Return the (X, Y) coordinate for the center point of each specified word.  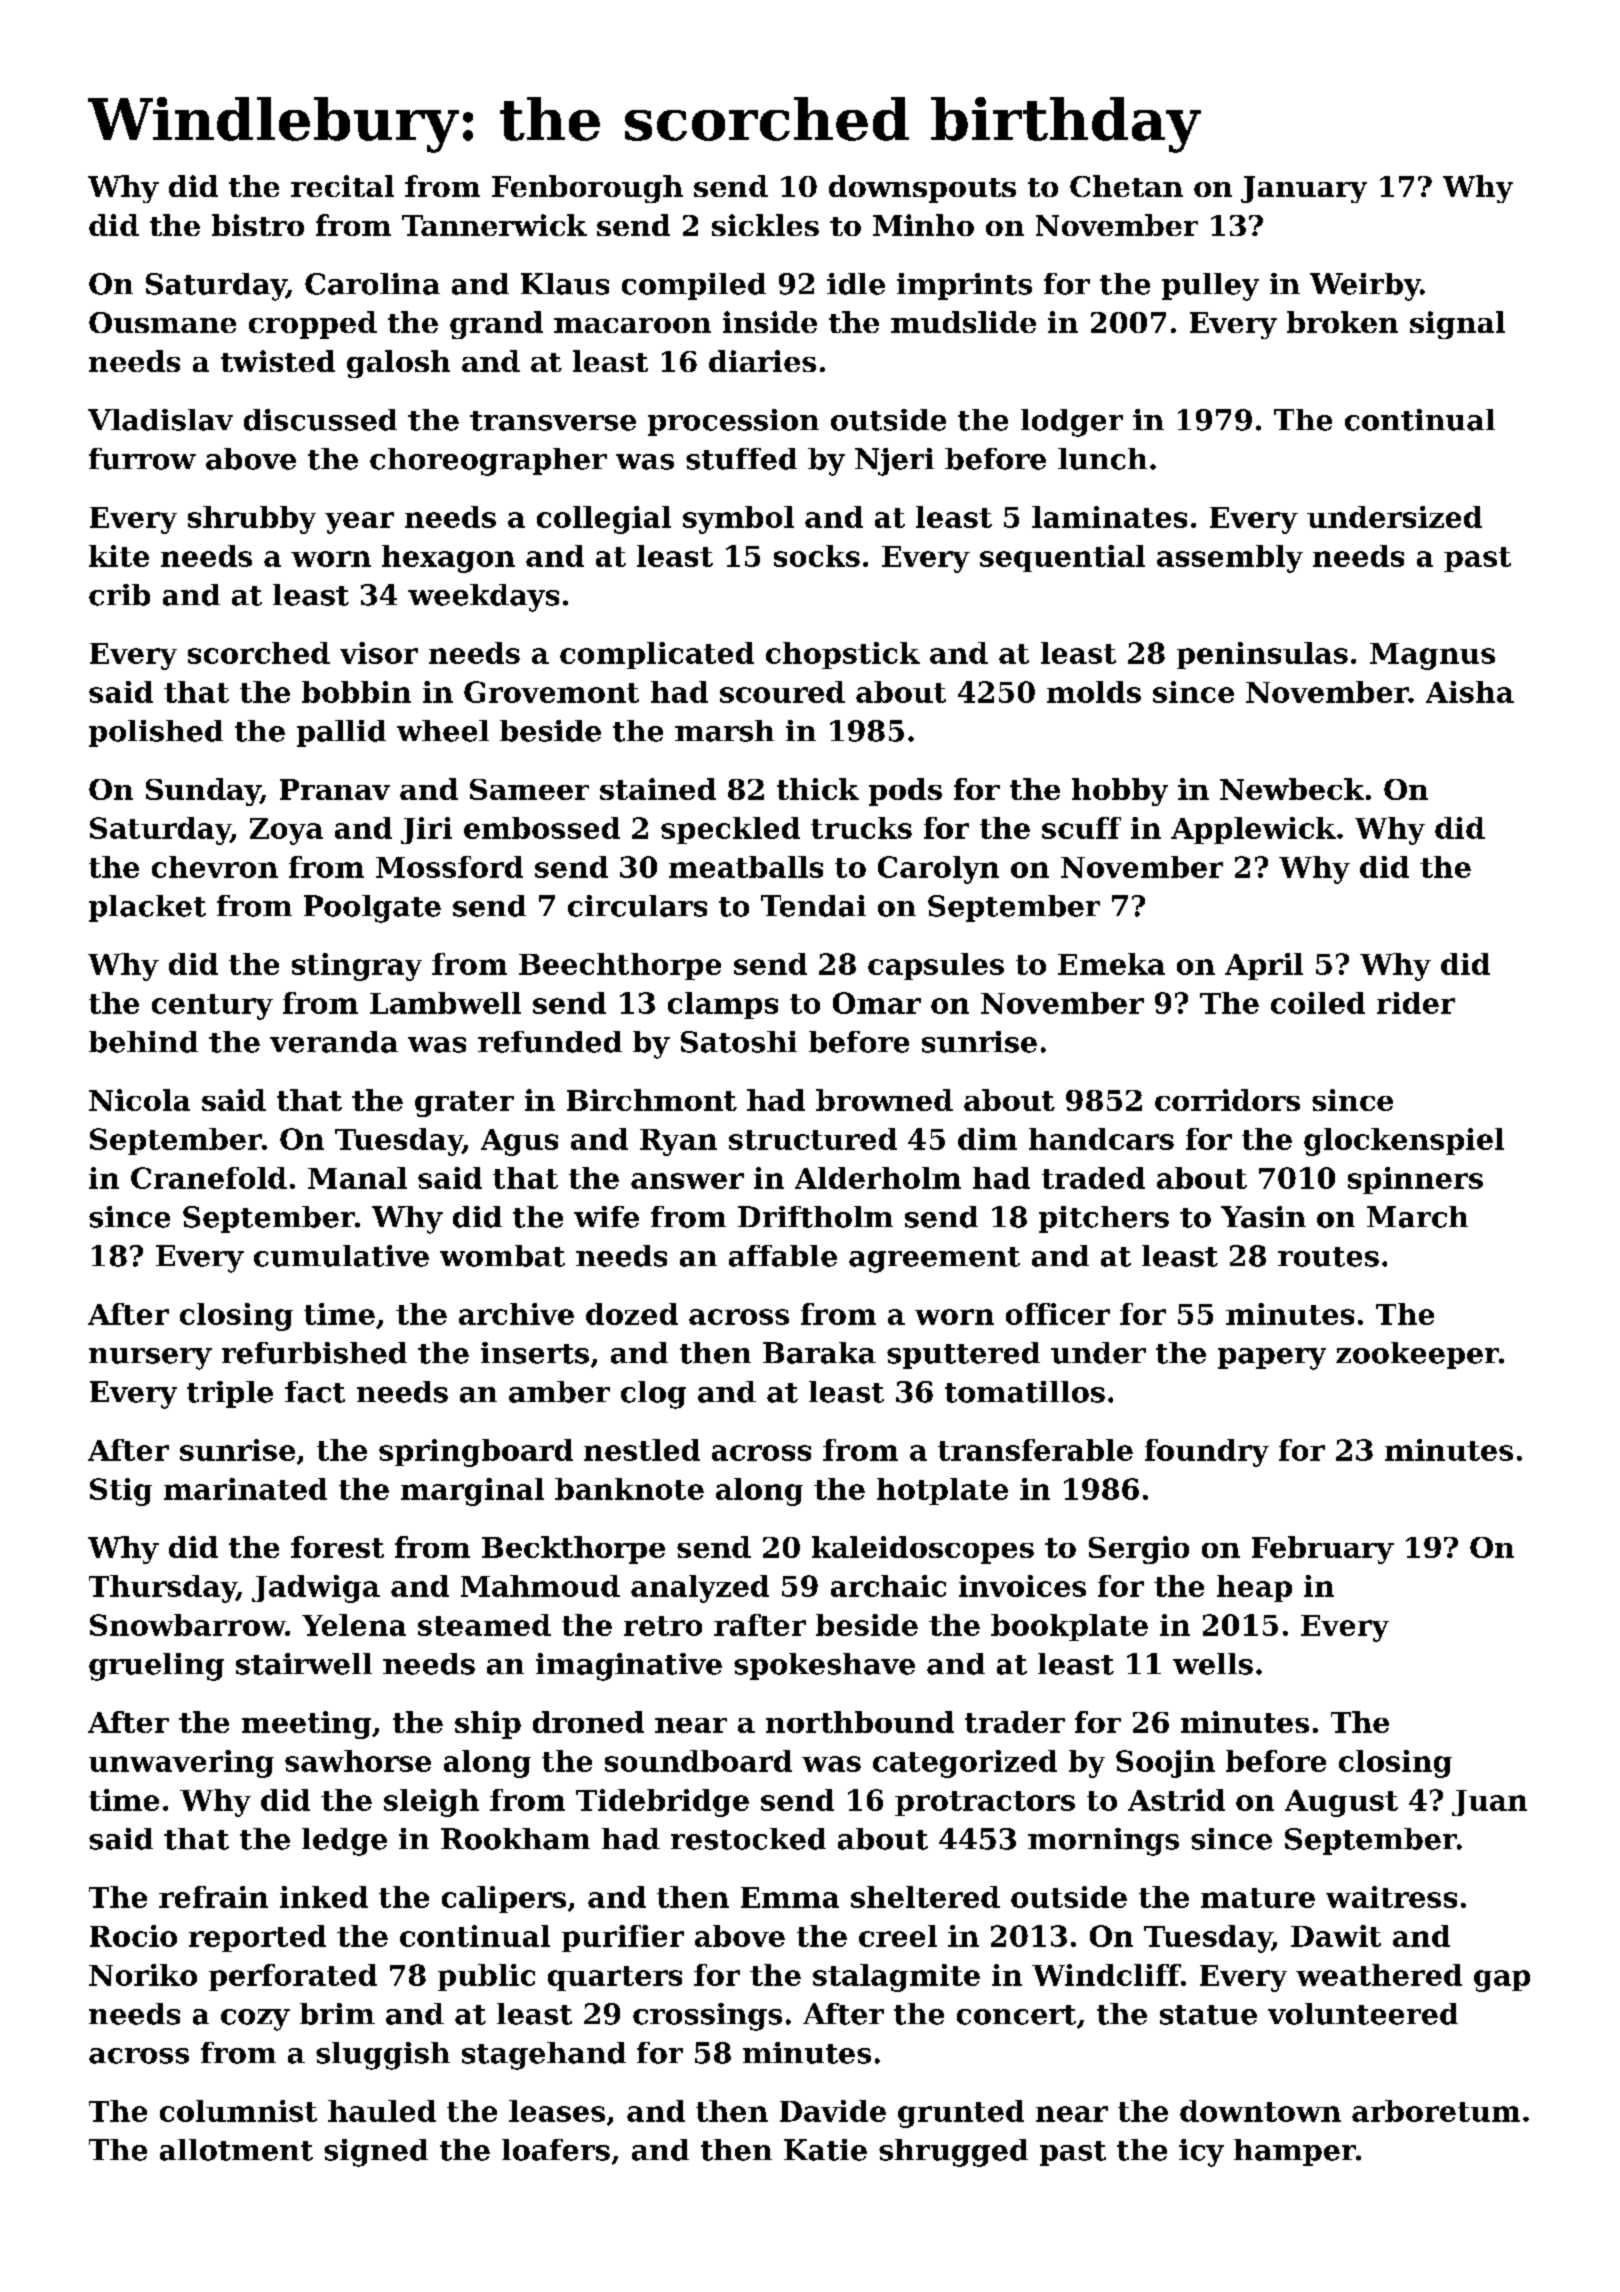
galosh (398, 364)
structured (813, 1139)
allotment (236, 2150)
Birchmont (652, 1100)
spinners (1415, 1180)
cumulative (341, 1256)
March (1417, 1217)
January (1304, 189)
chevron (215, 867)
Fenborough (587, 189)
